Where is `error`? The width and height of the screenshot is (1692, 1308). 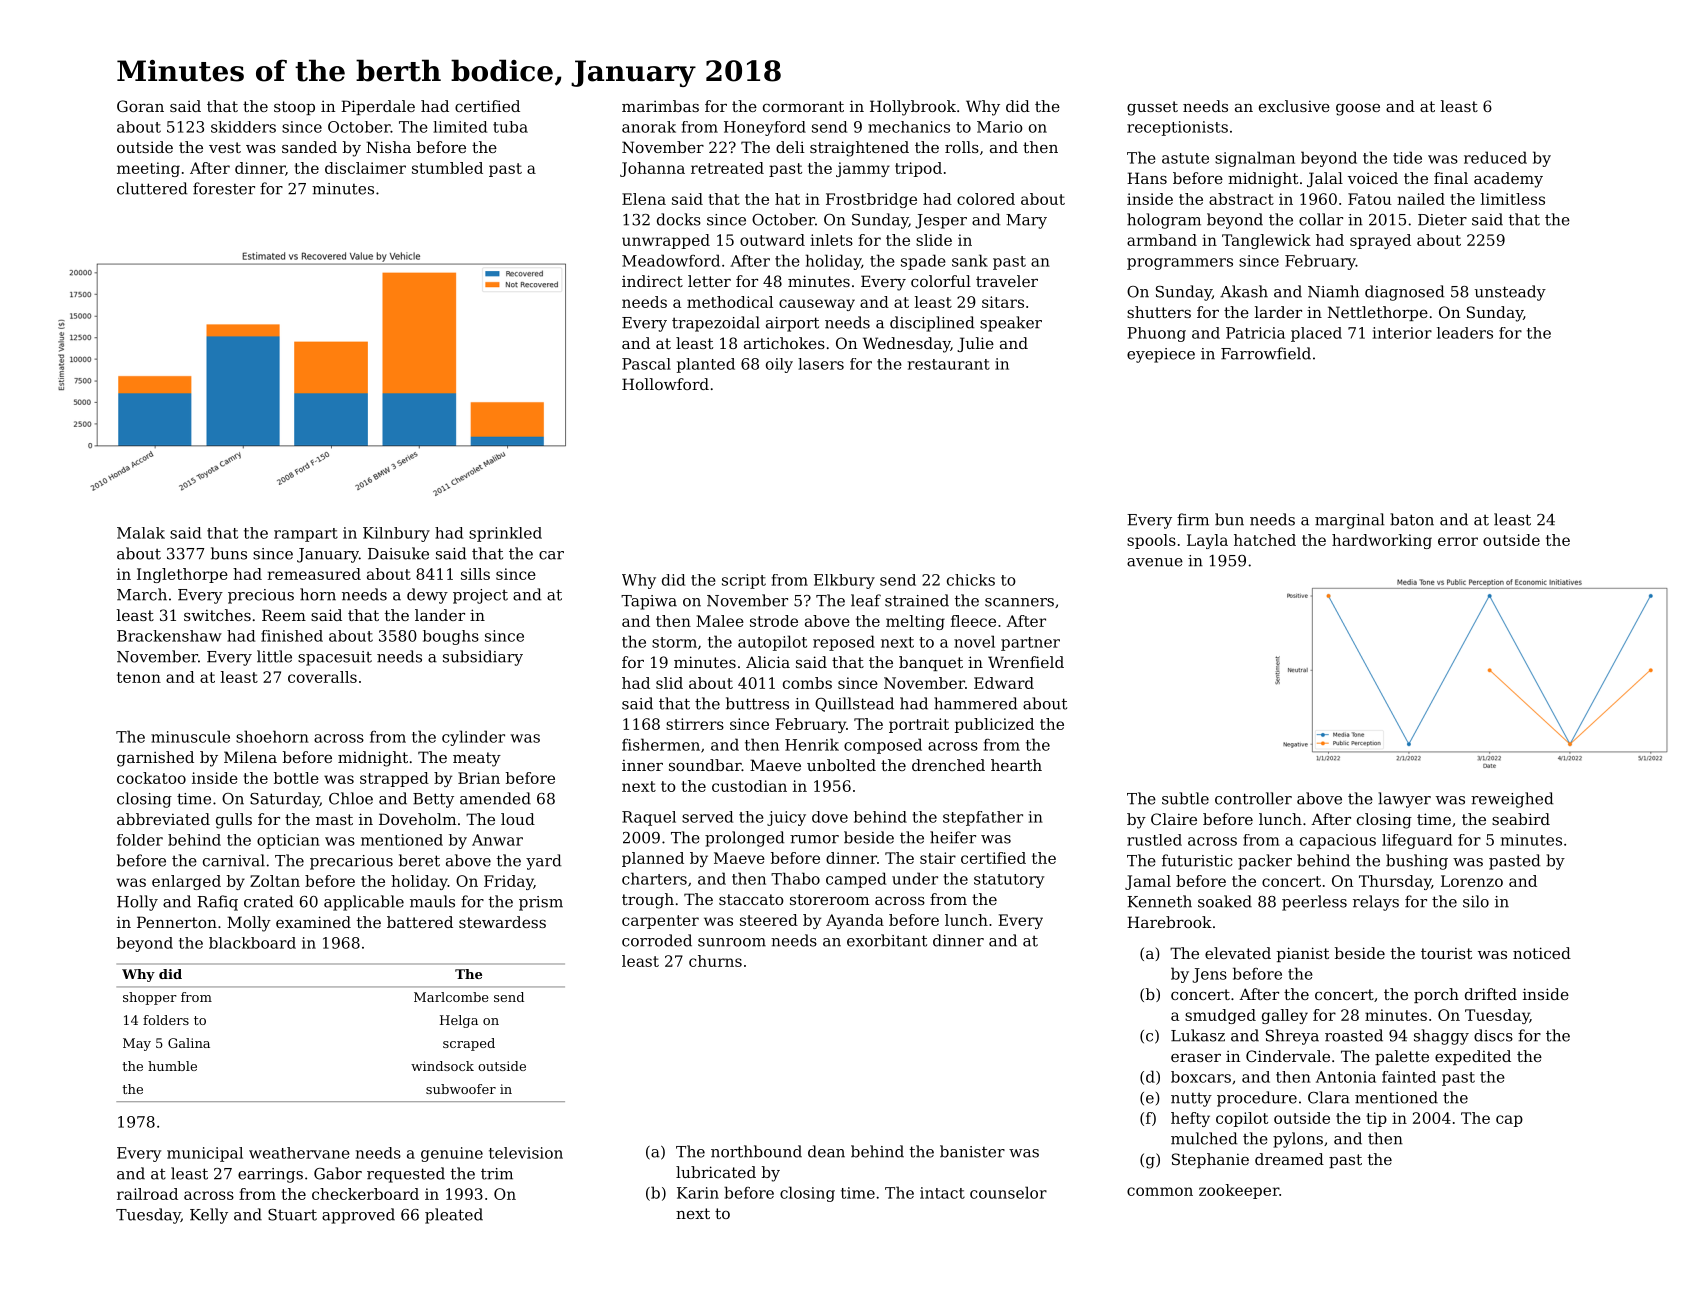
error is located at coordinates (1458, 541).
